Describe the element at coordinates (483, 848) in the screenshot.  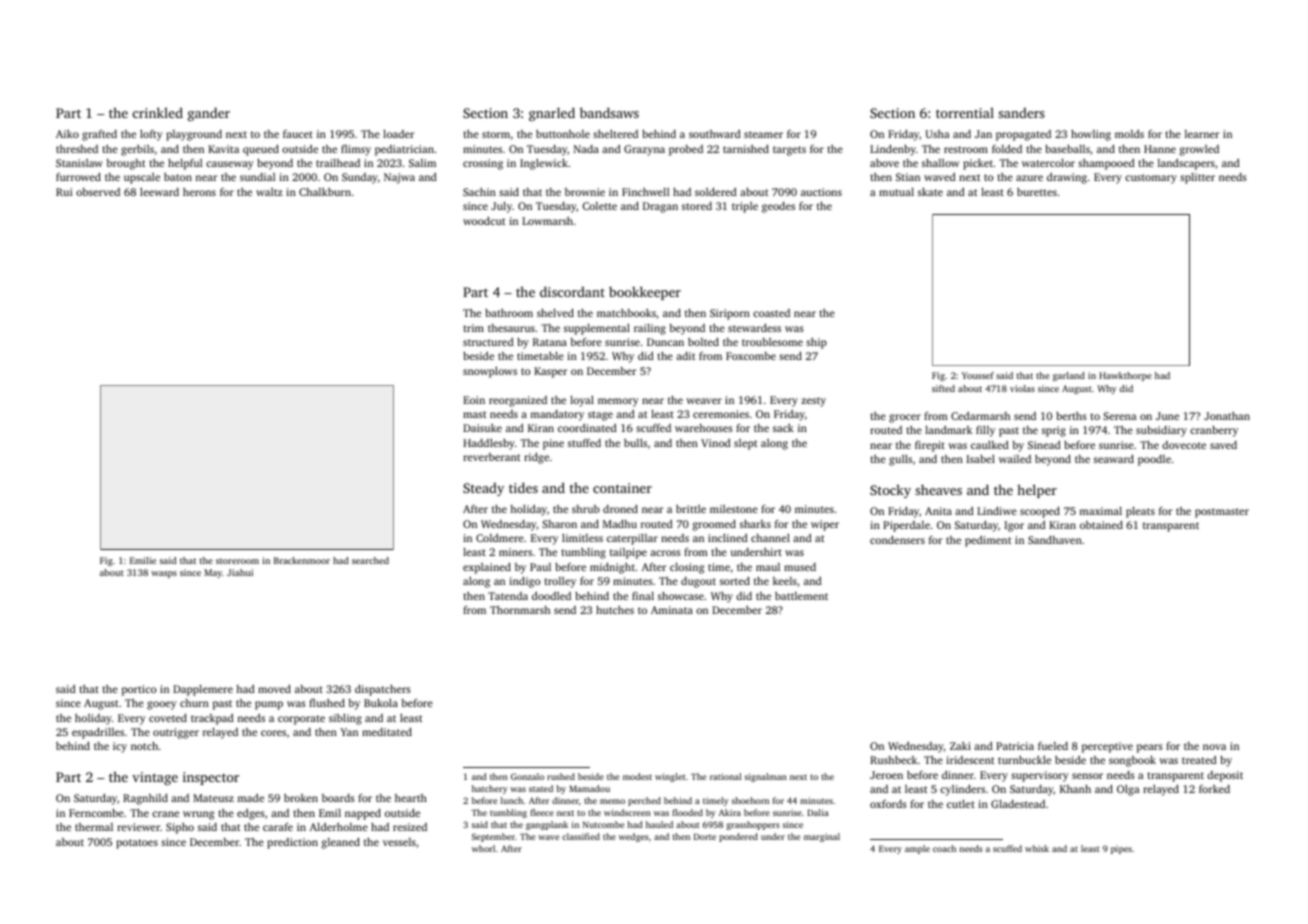
I see `whorl` at that location.
